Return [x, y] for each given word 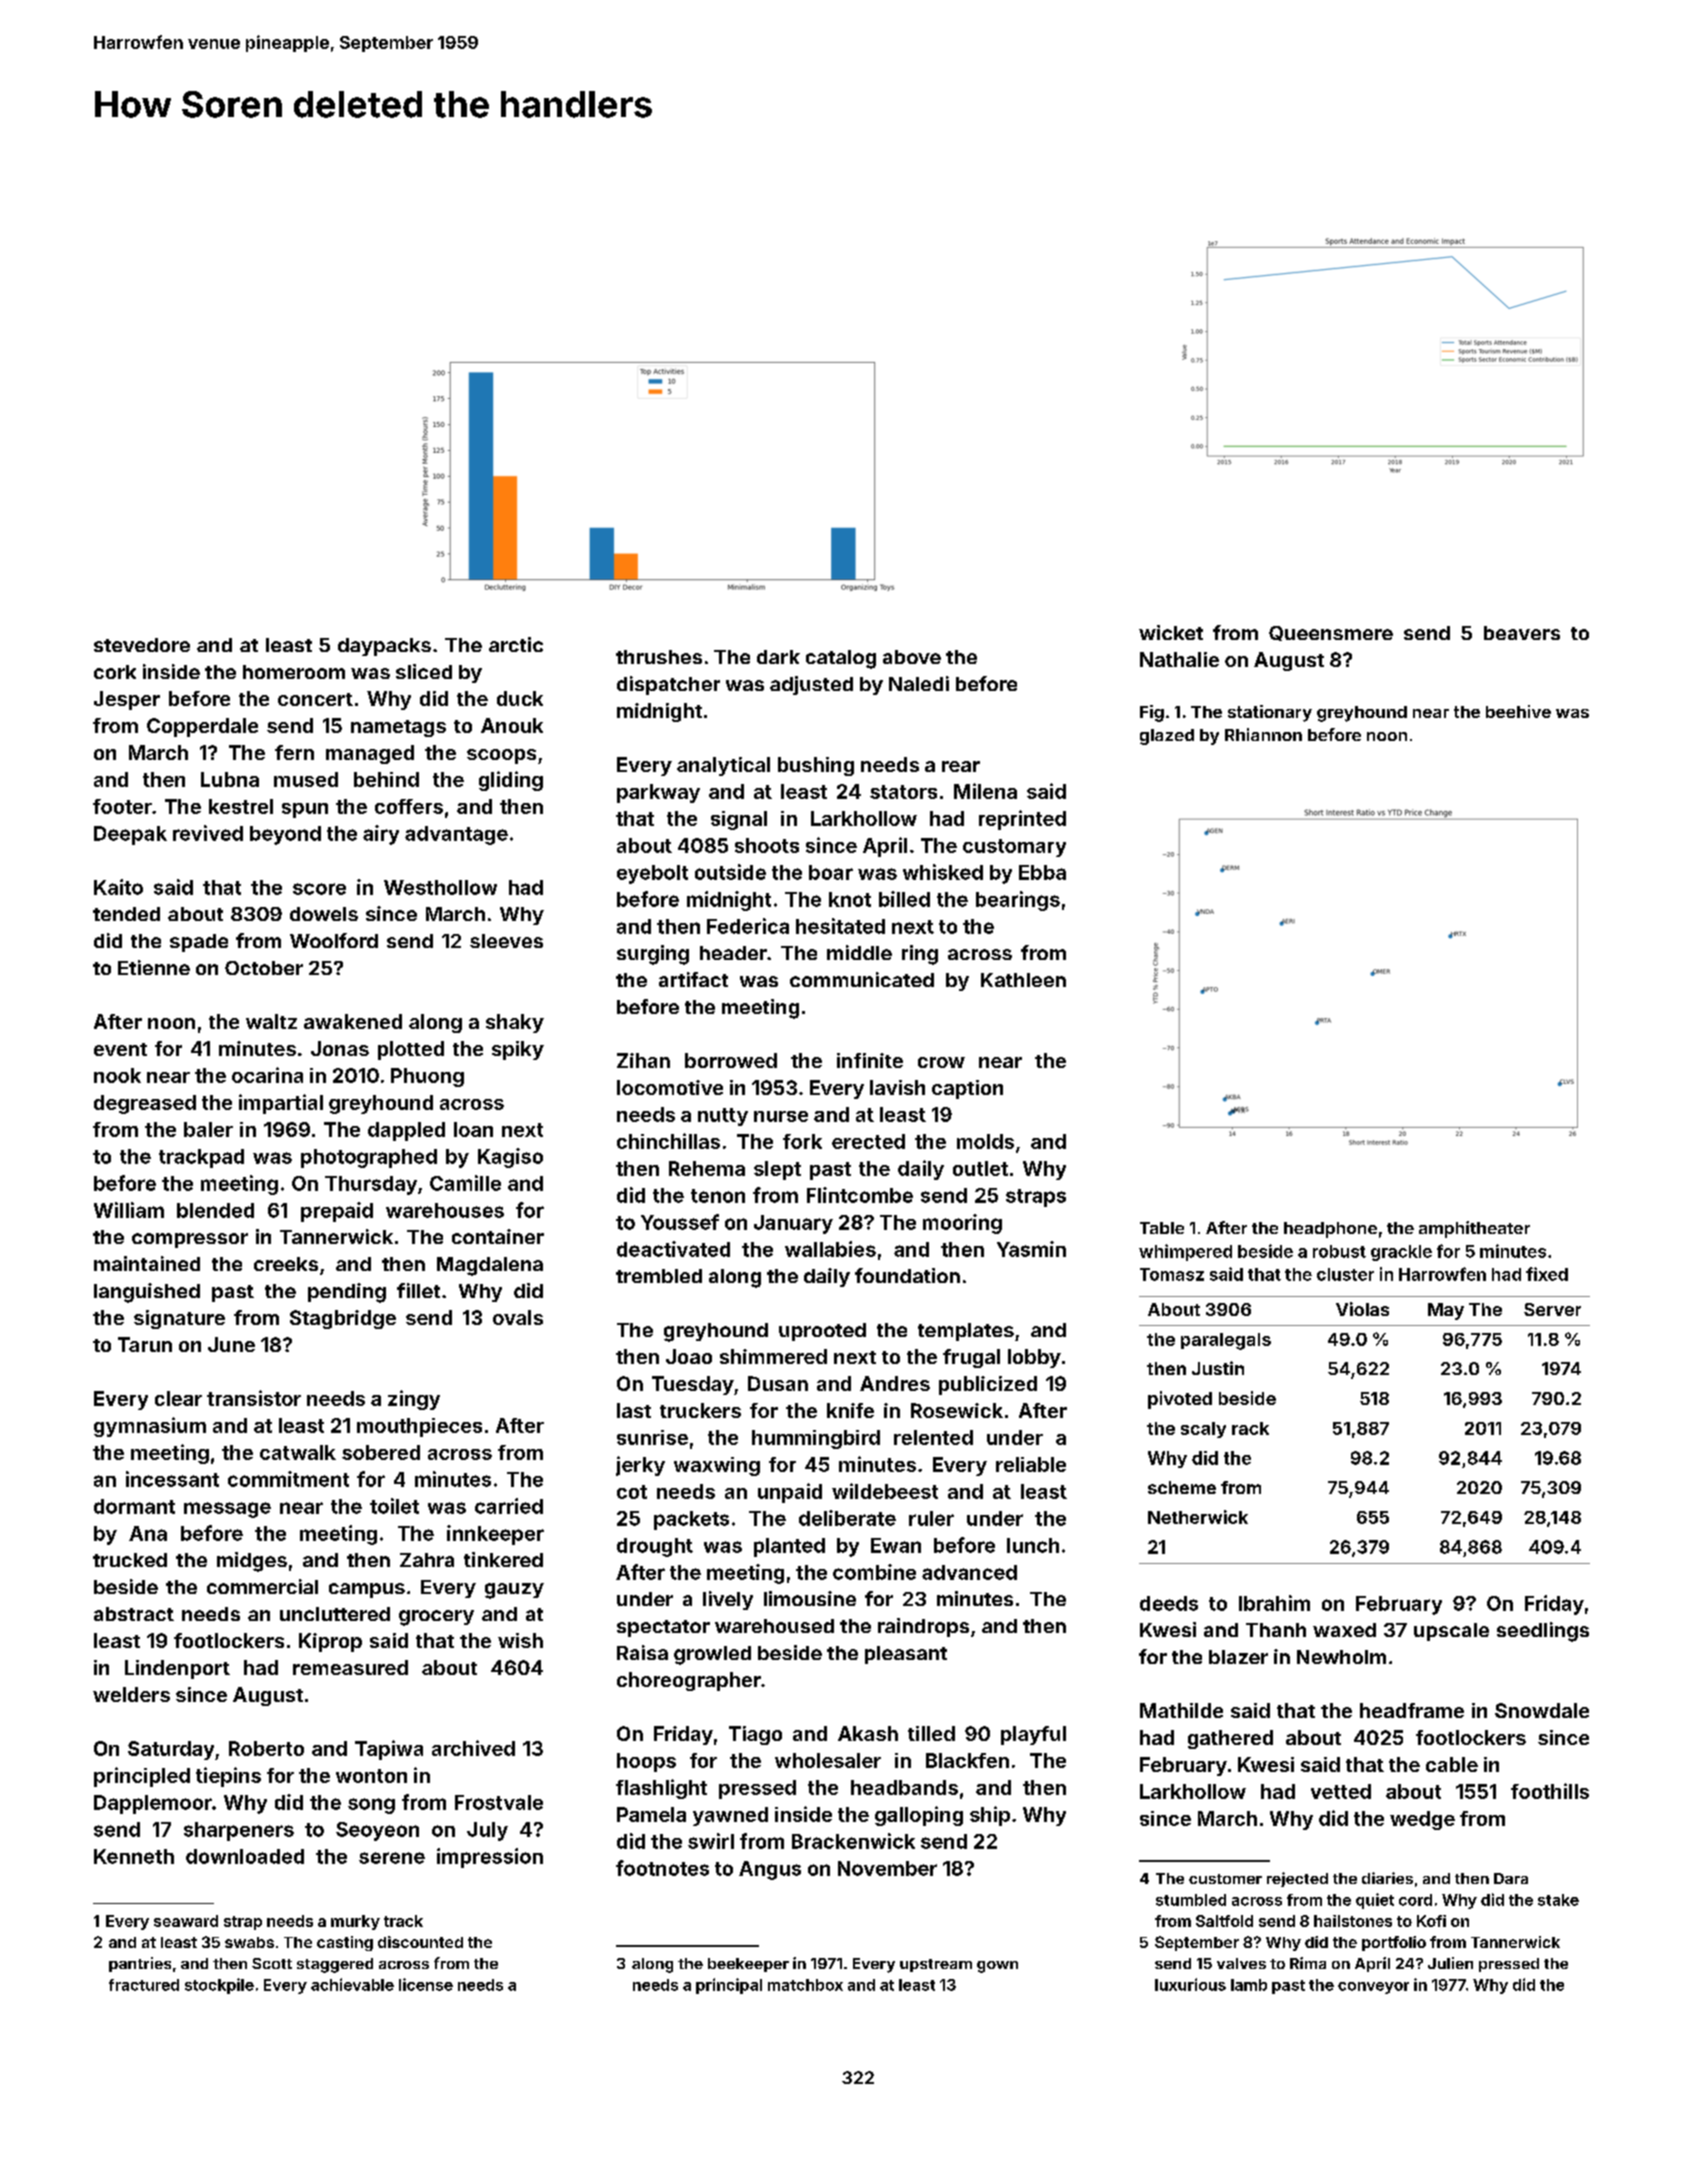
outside [730, 872]
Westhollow [440, 887]
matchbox [805, 1985]
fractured [144, 1985]
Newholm [1341, 1657]
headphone [1330, 1230]
